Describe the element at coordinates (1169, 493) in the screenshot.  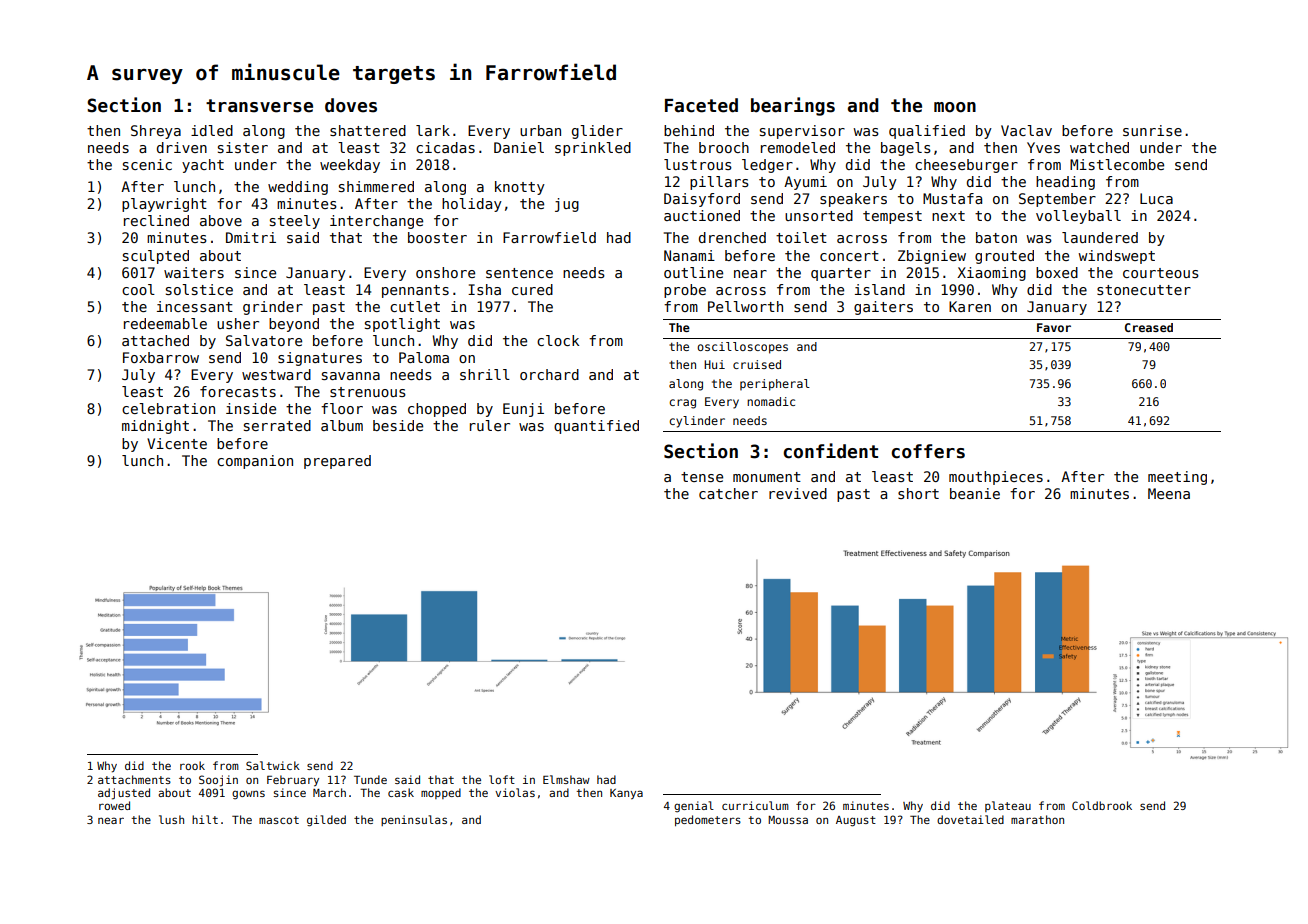
I see `Meena` at that location.
